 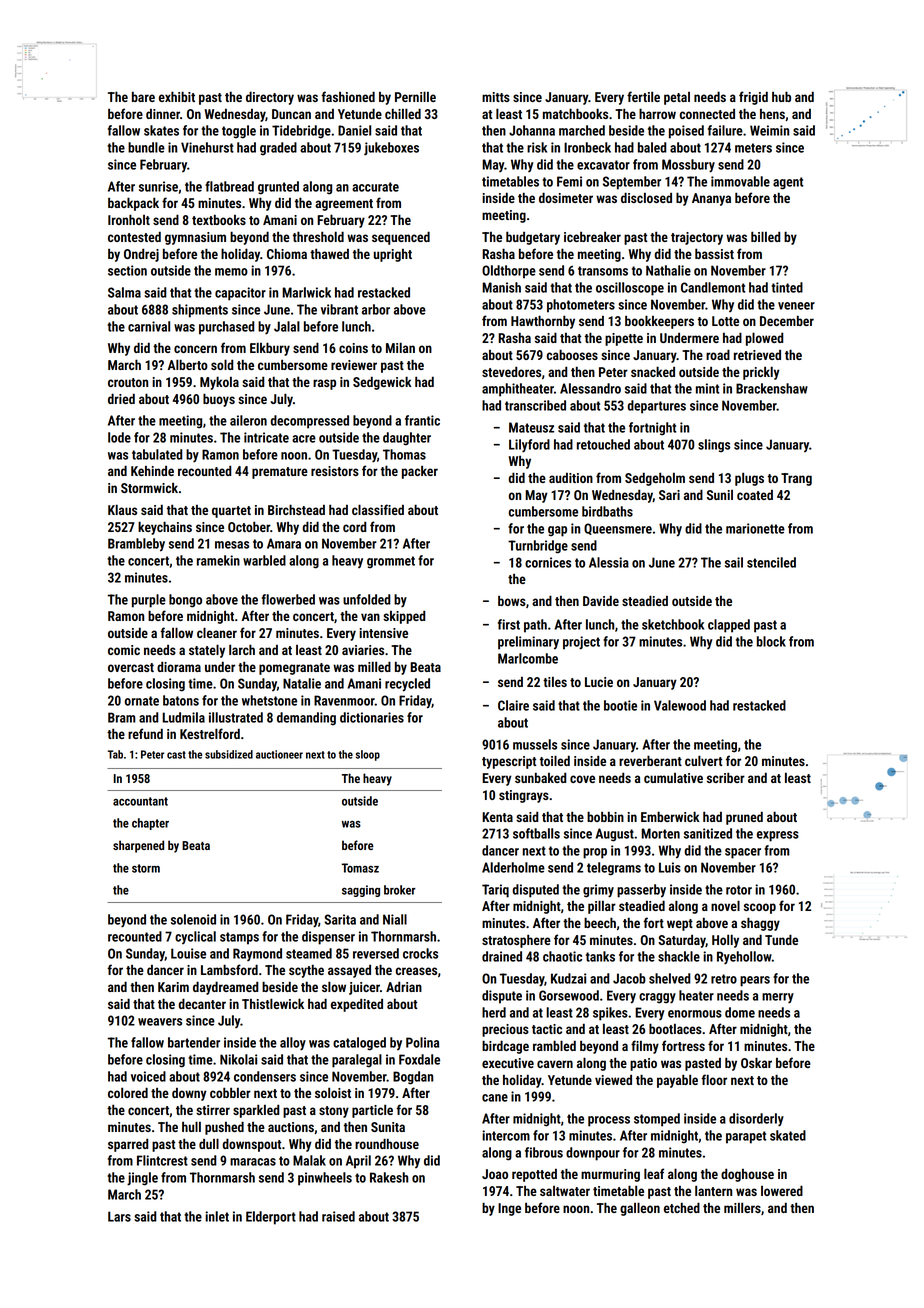 I want to click on Alessandro, so click(x=590, y=388).
